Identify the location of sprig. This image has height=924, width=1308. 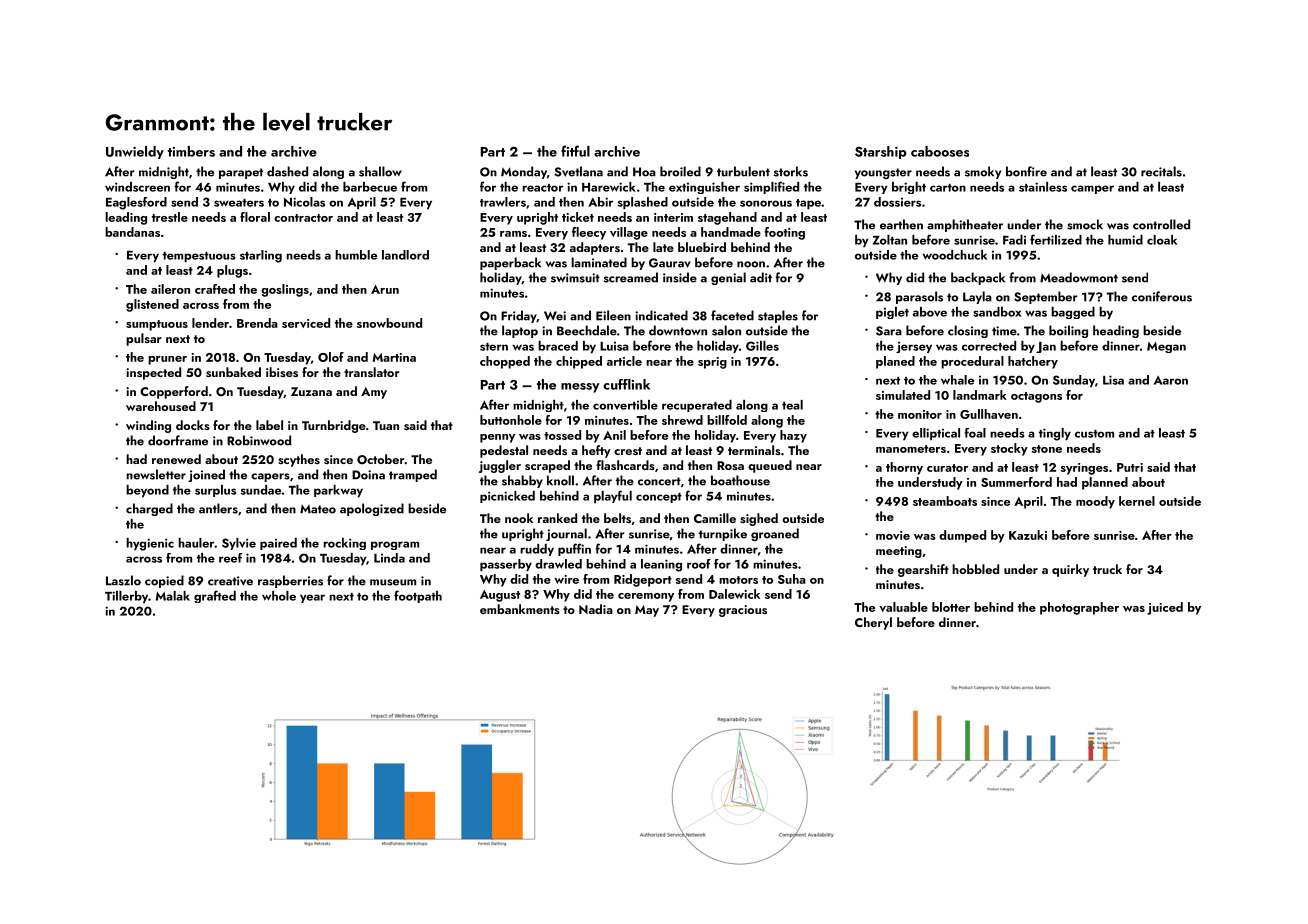
(712, 363).
